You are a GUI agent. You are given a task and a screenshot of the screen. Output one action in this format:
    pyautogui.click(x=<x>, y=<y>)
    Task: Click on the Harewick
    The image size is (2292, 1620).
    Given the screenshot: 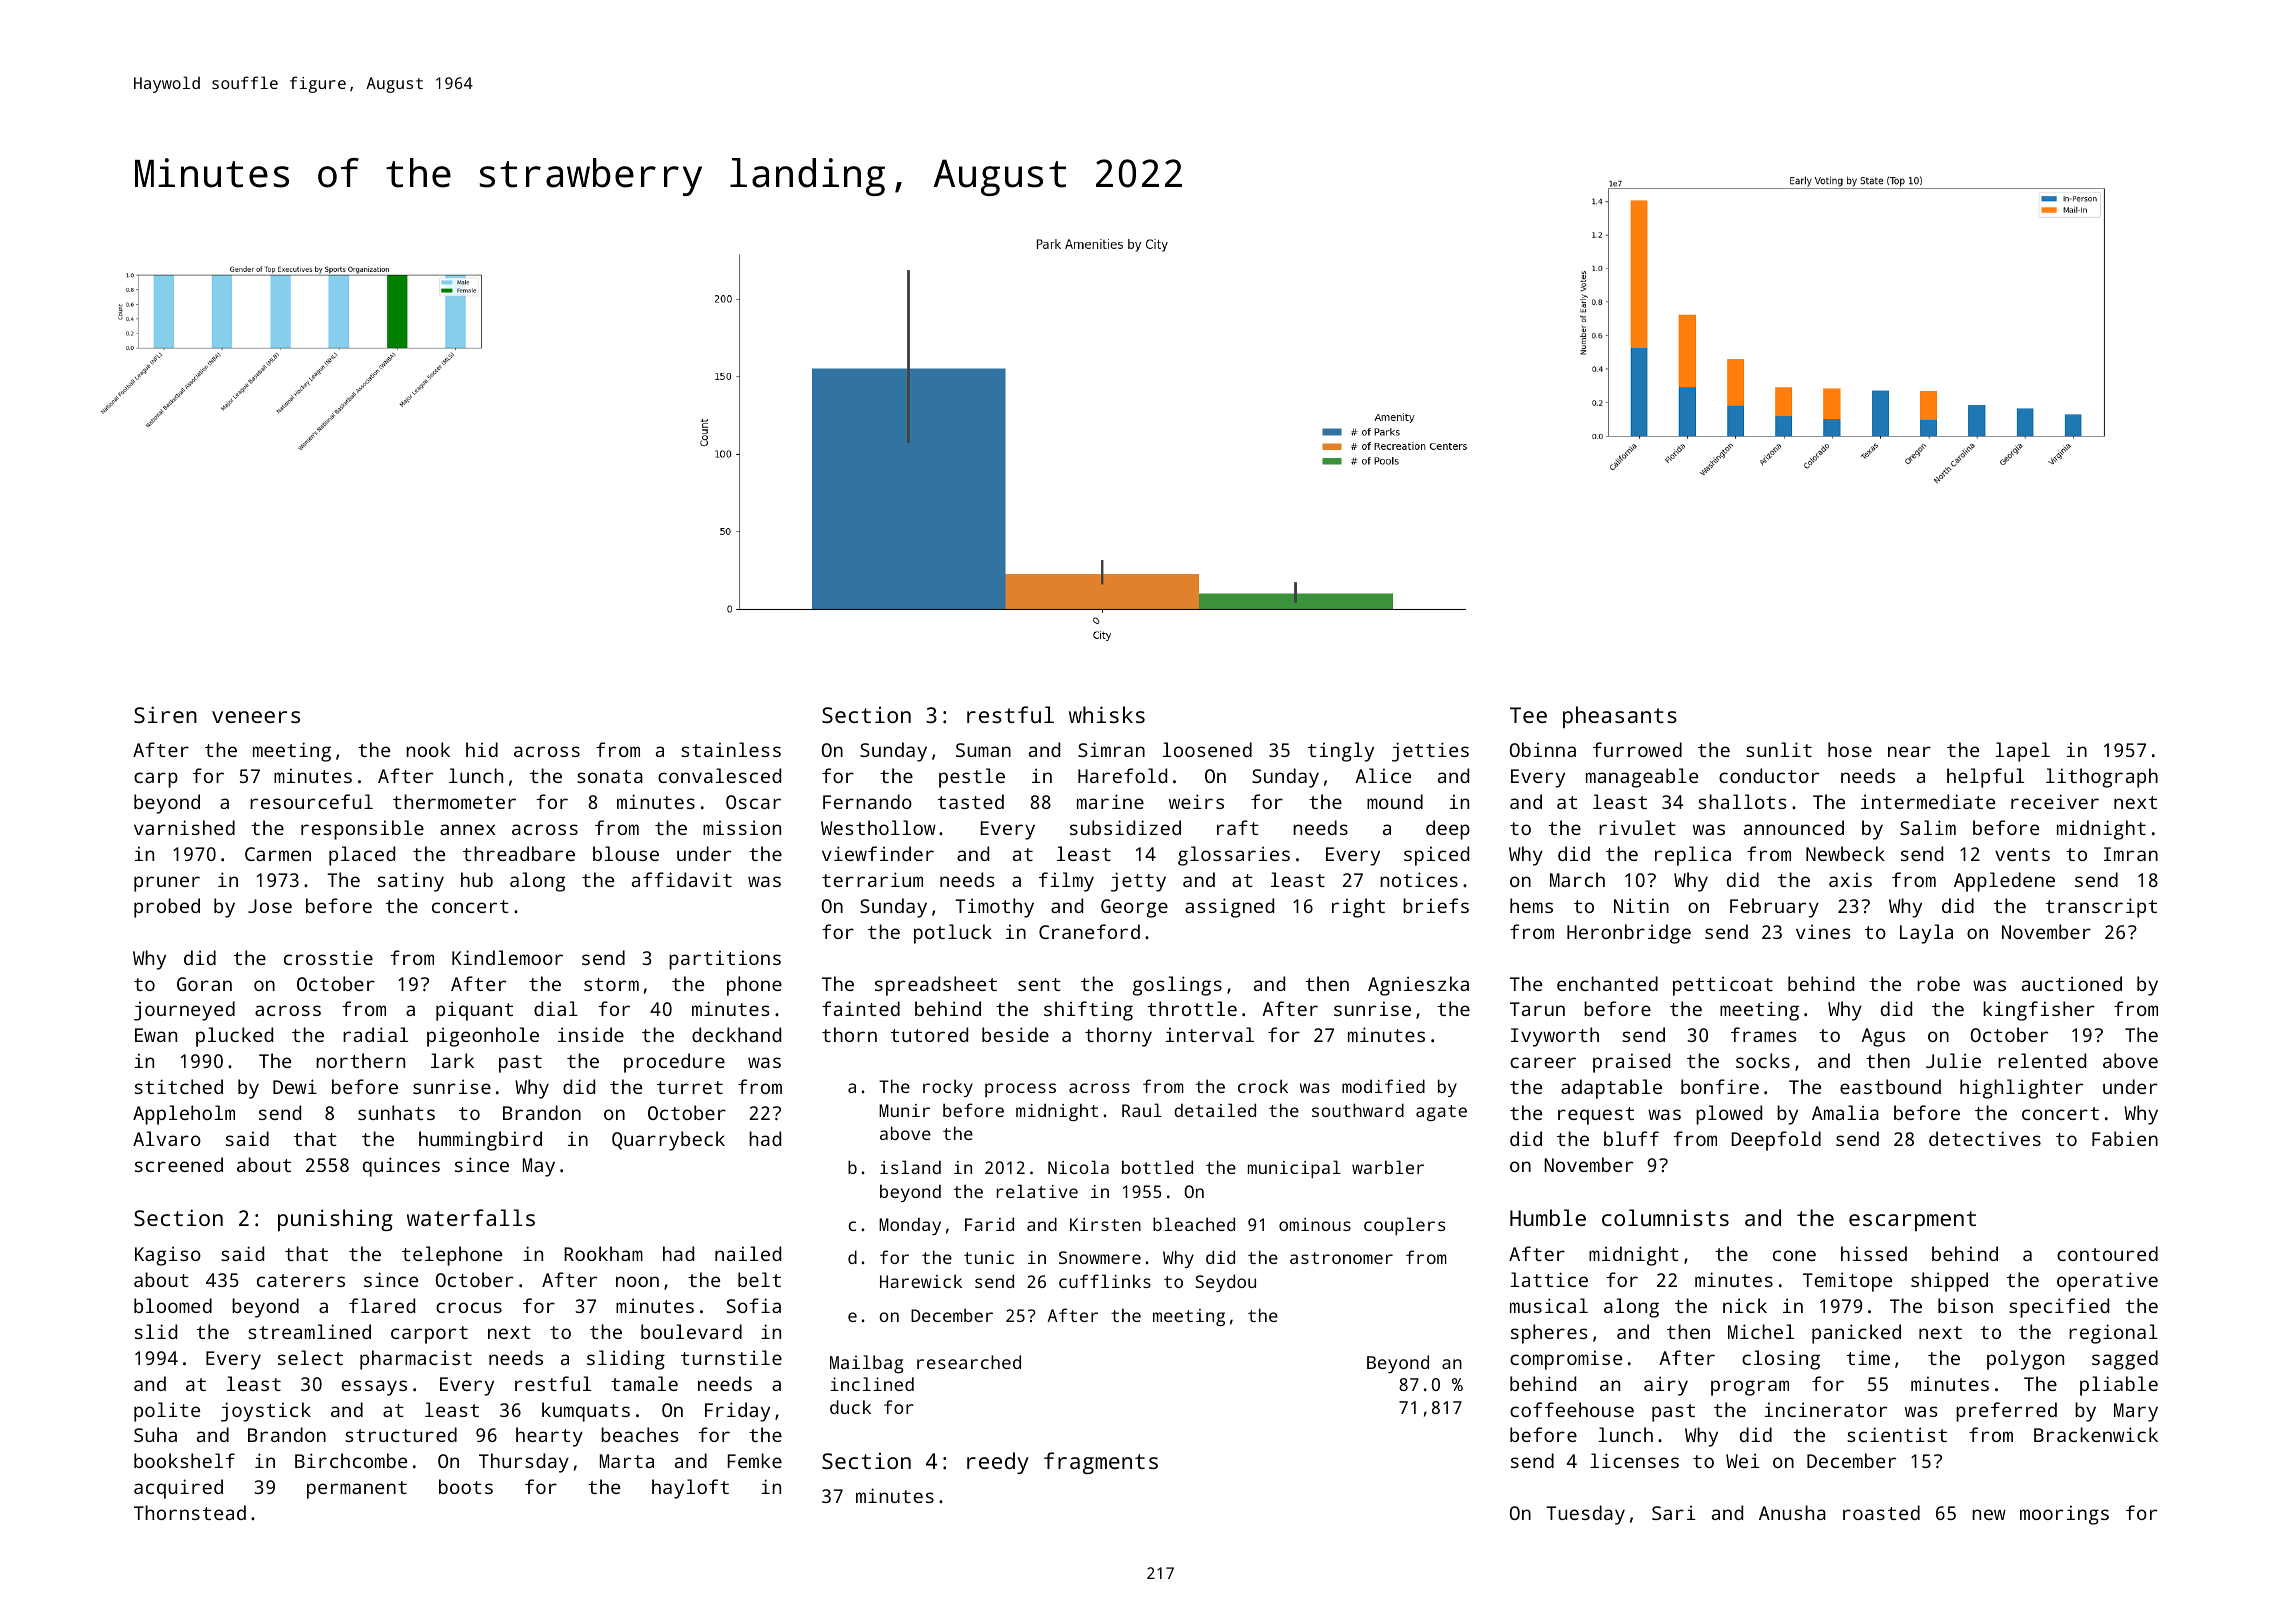 What is the action you would take?
    pyautogui.click(x=921, y=1281)
